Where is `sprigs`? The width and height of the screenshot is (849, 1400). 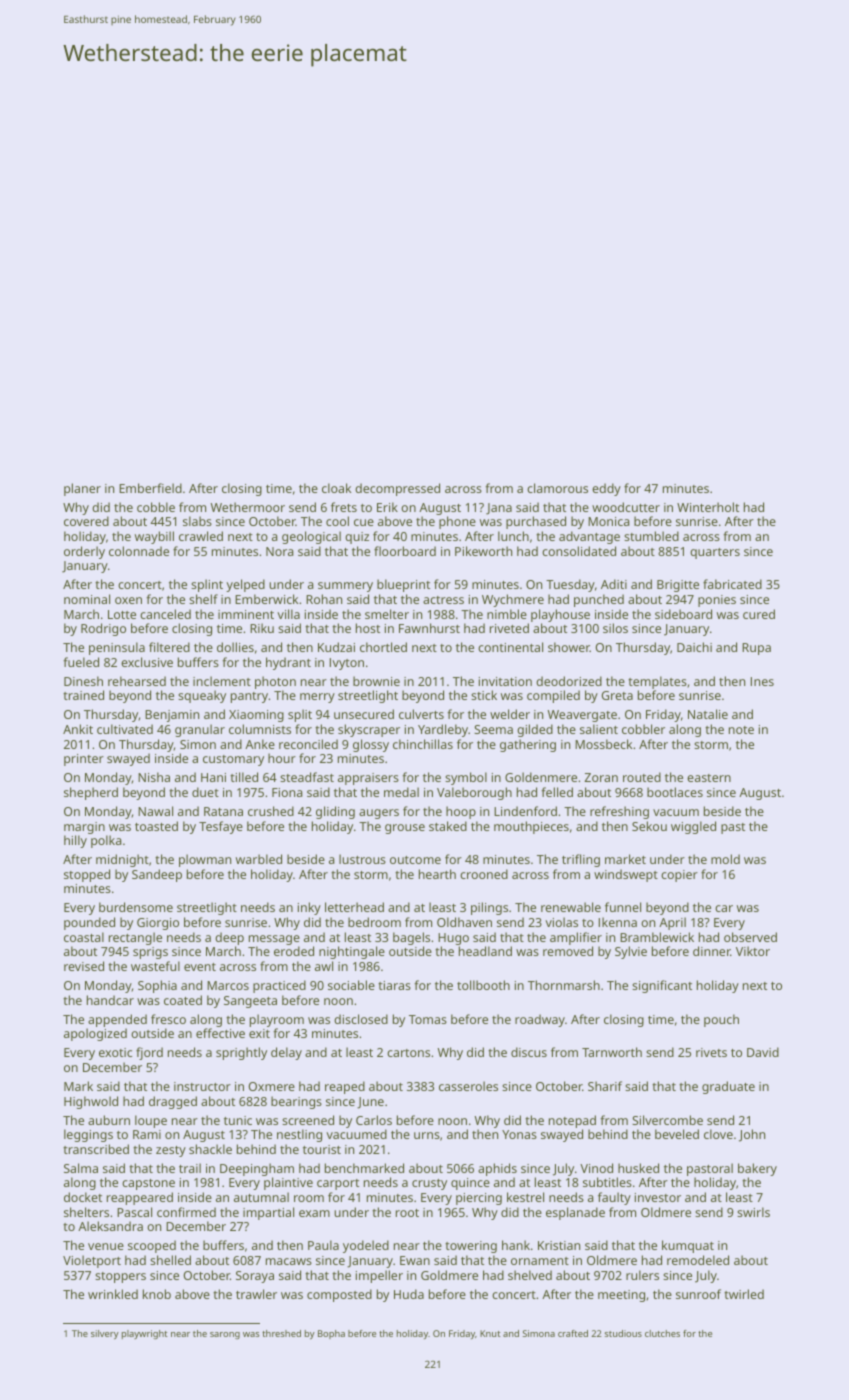 sprigs is located at coordinates (150, 953).
